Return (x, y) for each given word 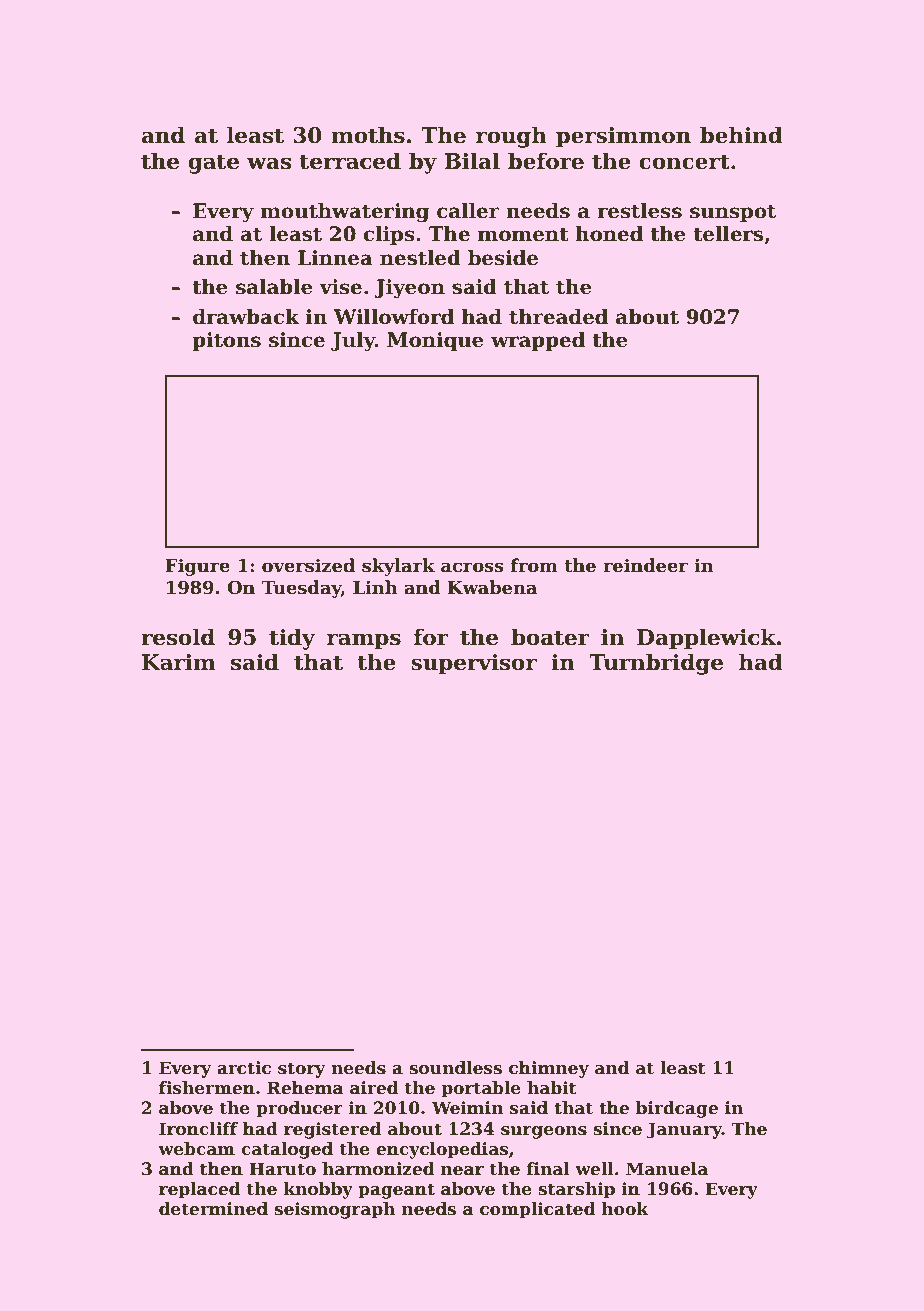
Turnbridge (656, 664)
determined (213, 1209)
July (353, 342)
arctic (244, 1068)
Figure (197, 567)
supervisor (474, 664)
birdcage (677, 1109)
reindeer (645, 565)
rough (511, 137)
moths (368, 135)
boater (550, 637)
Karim (179, 662)
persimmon (623, 137)
